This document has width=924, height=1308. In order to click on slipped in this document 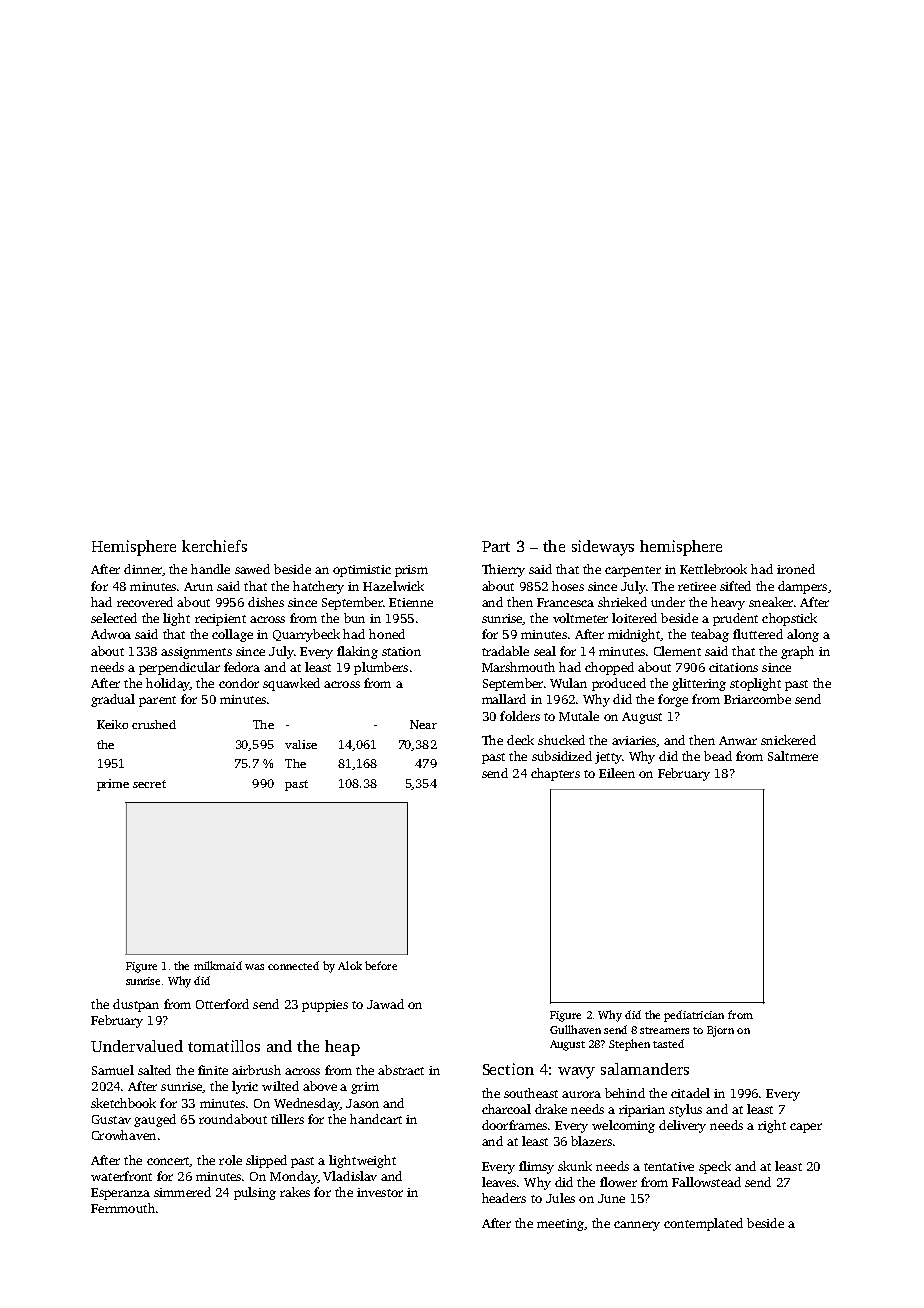, I will do `click(266, 1161)`.
